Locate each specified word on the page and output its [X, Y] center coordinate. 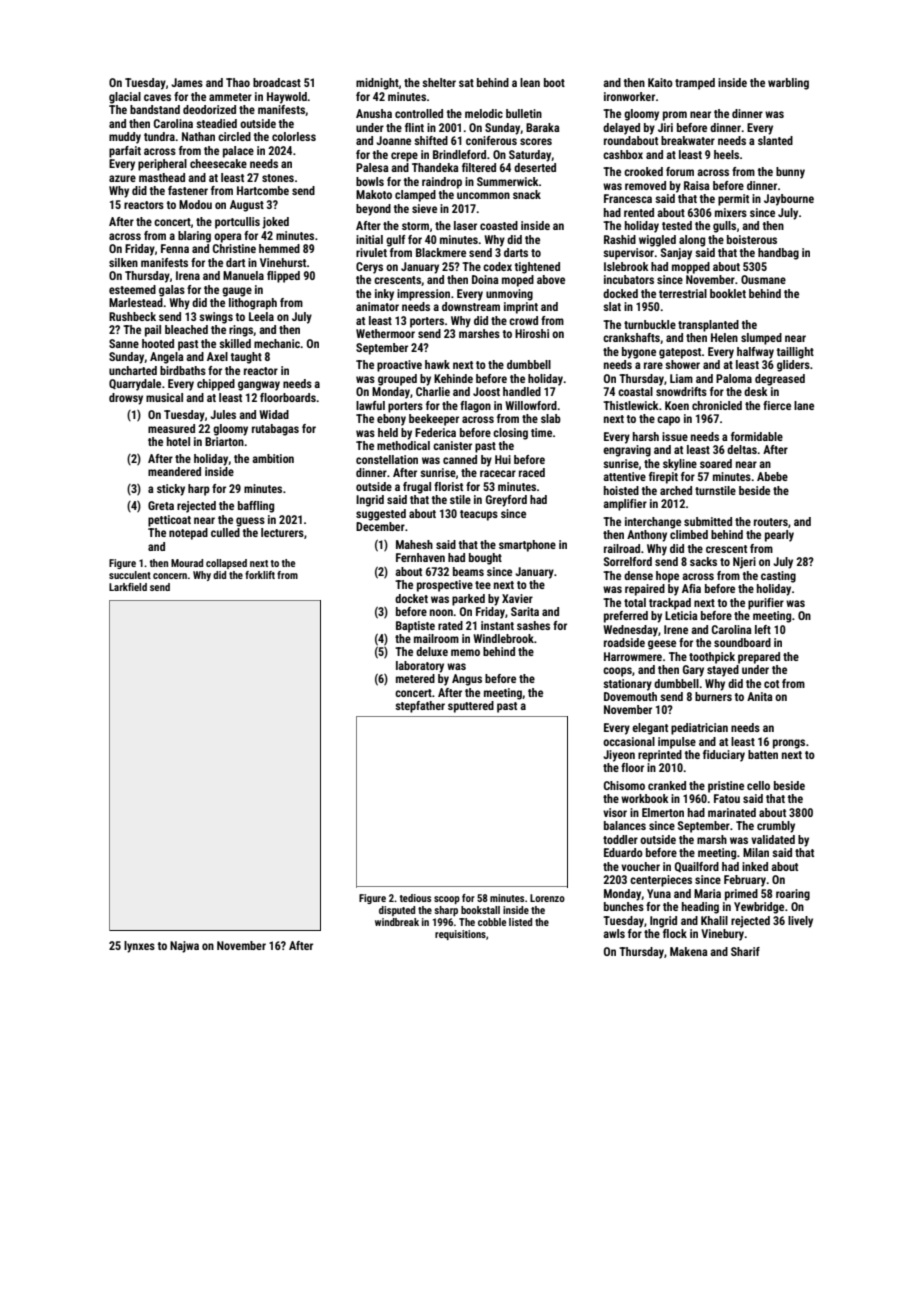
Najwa [184, 947]
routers [771, 522]
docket [411, 598]
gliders [793, 366]
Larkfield [128, 587]
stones [278, 178]
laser [465, 225]
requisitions [460, 935]
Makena [689, 951]
